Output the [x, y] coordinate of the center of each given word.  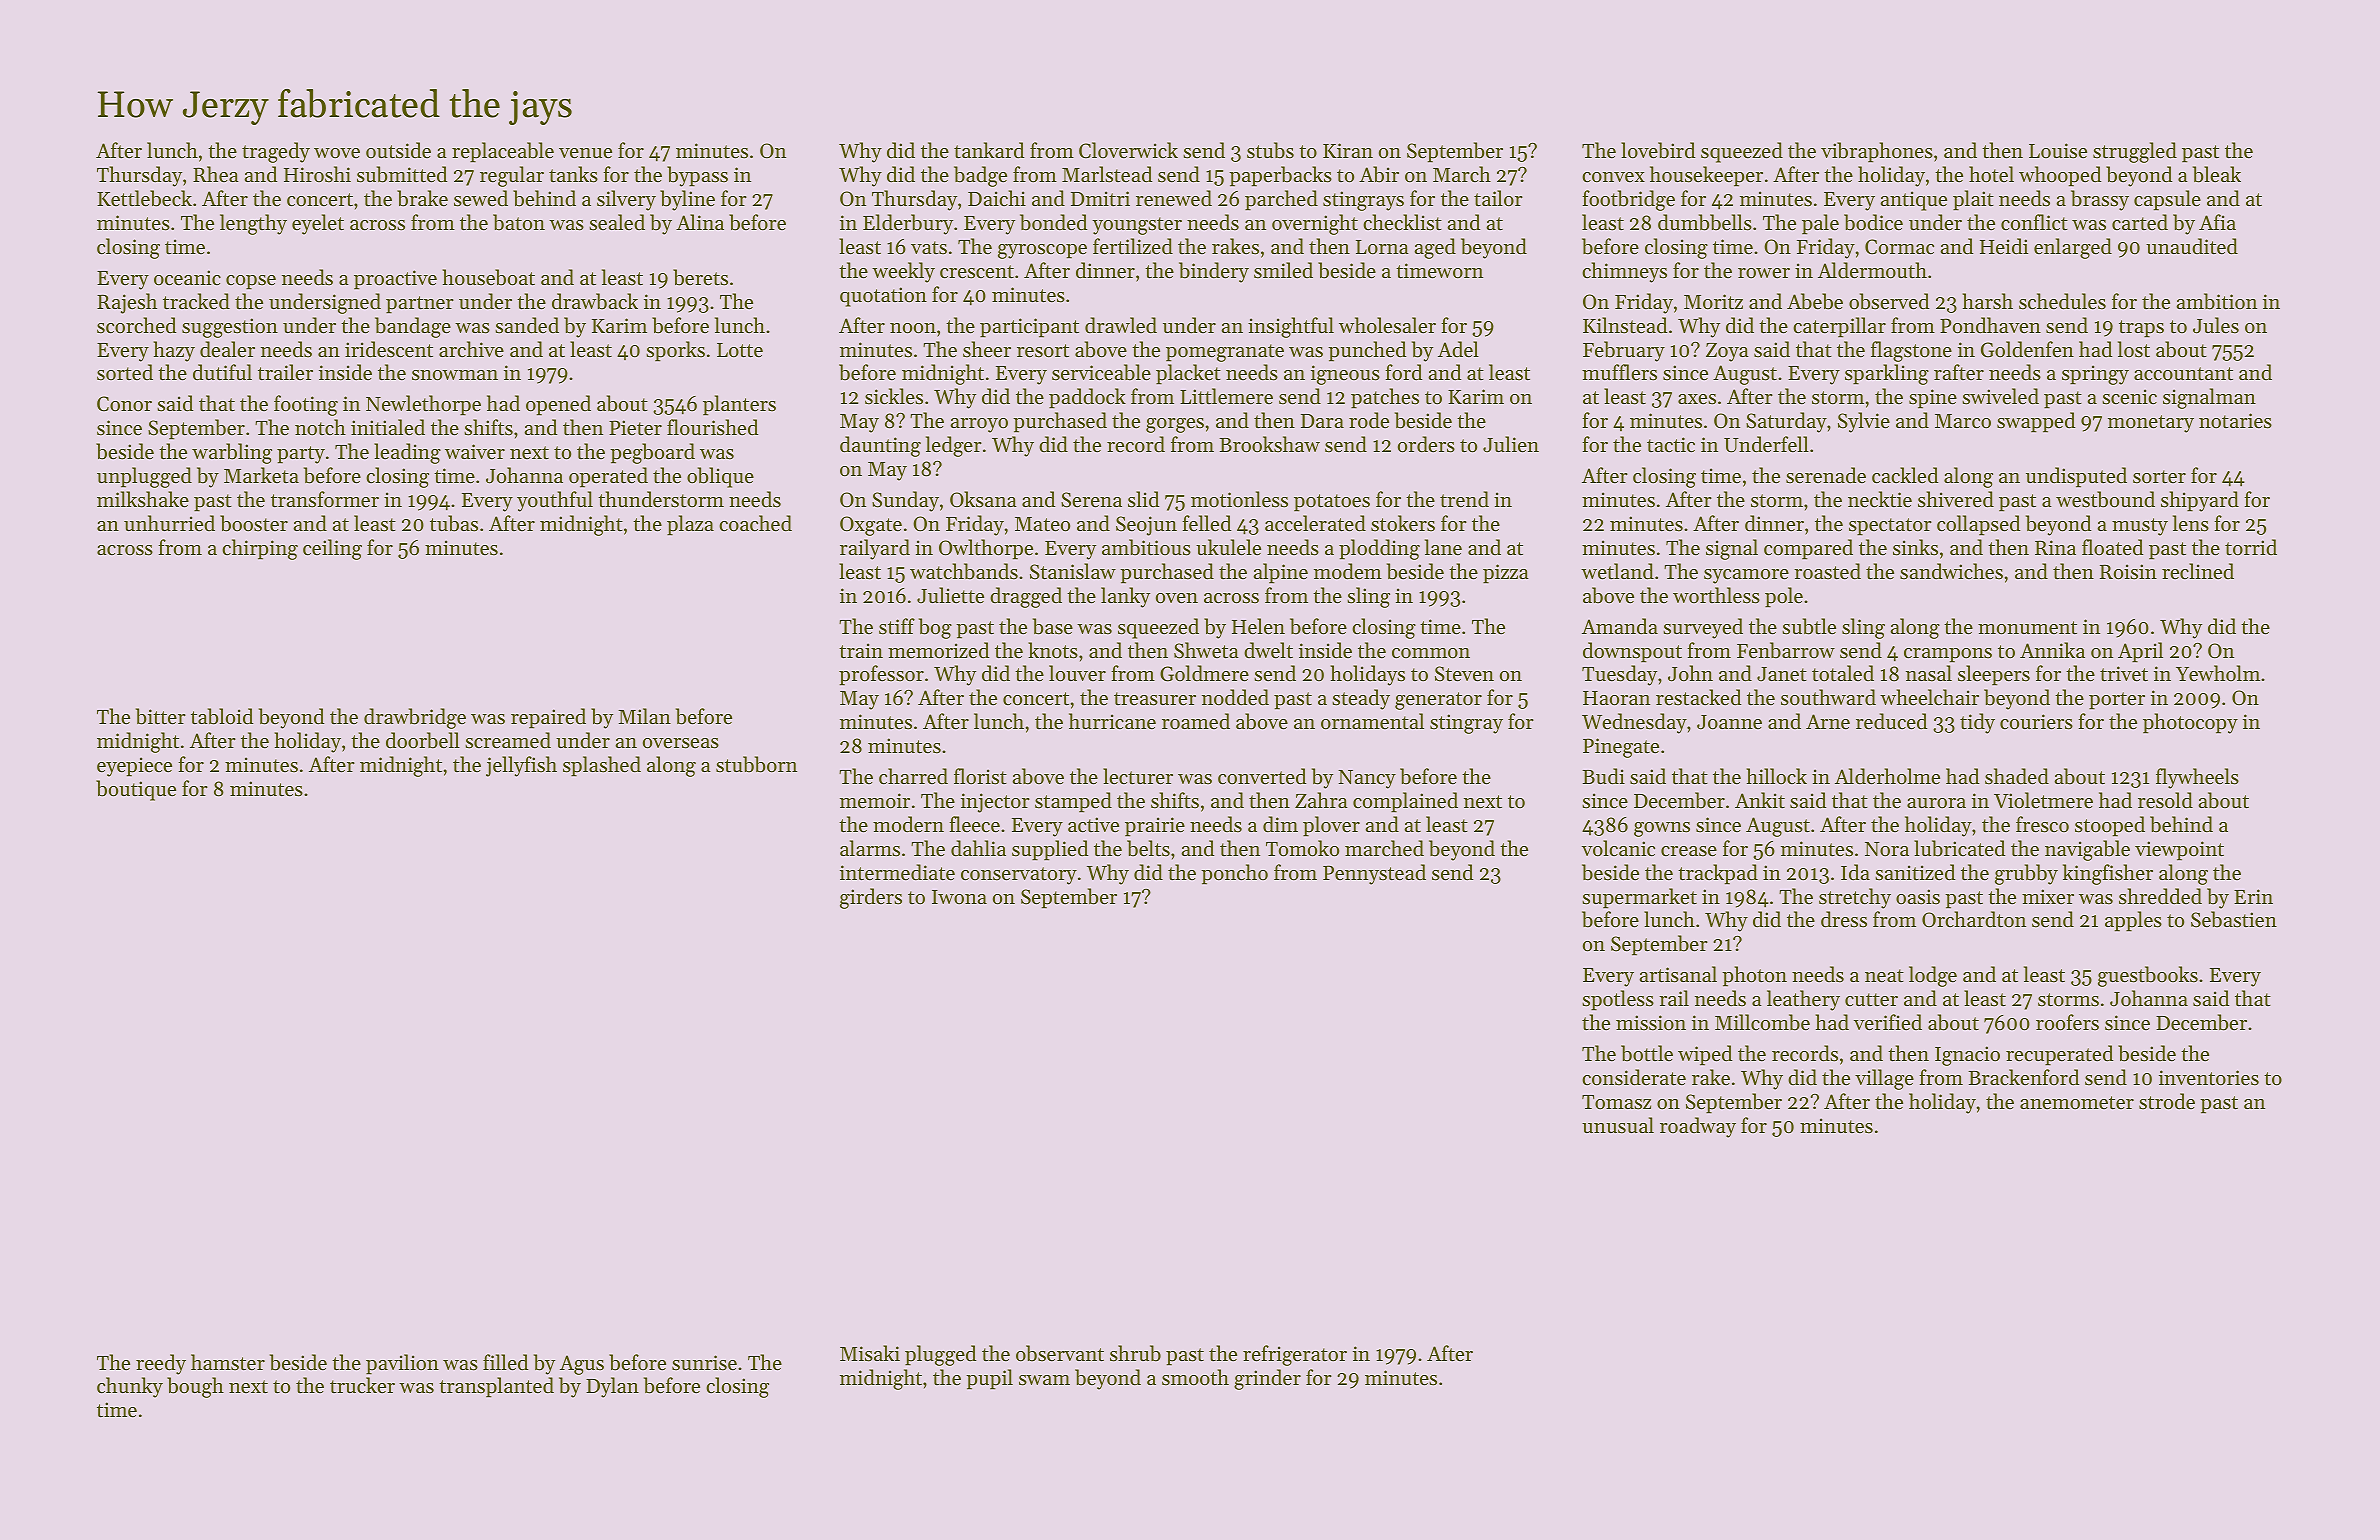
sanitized [1915, 872]
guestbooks [2148, 976]
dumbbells [1705, 222]
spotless [1618, 1000]
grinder [1267, 1379]
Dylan [612, 1387]
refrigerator [1295, 1355]
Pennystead [1374, 874]
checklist [1402, 222]
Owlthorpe [986, 549]
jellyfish [521, 766]
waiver [475, 452]
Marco [1963, 421]
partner [420, 305]
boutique [136, 790]
